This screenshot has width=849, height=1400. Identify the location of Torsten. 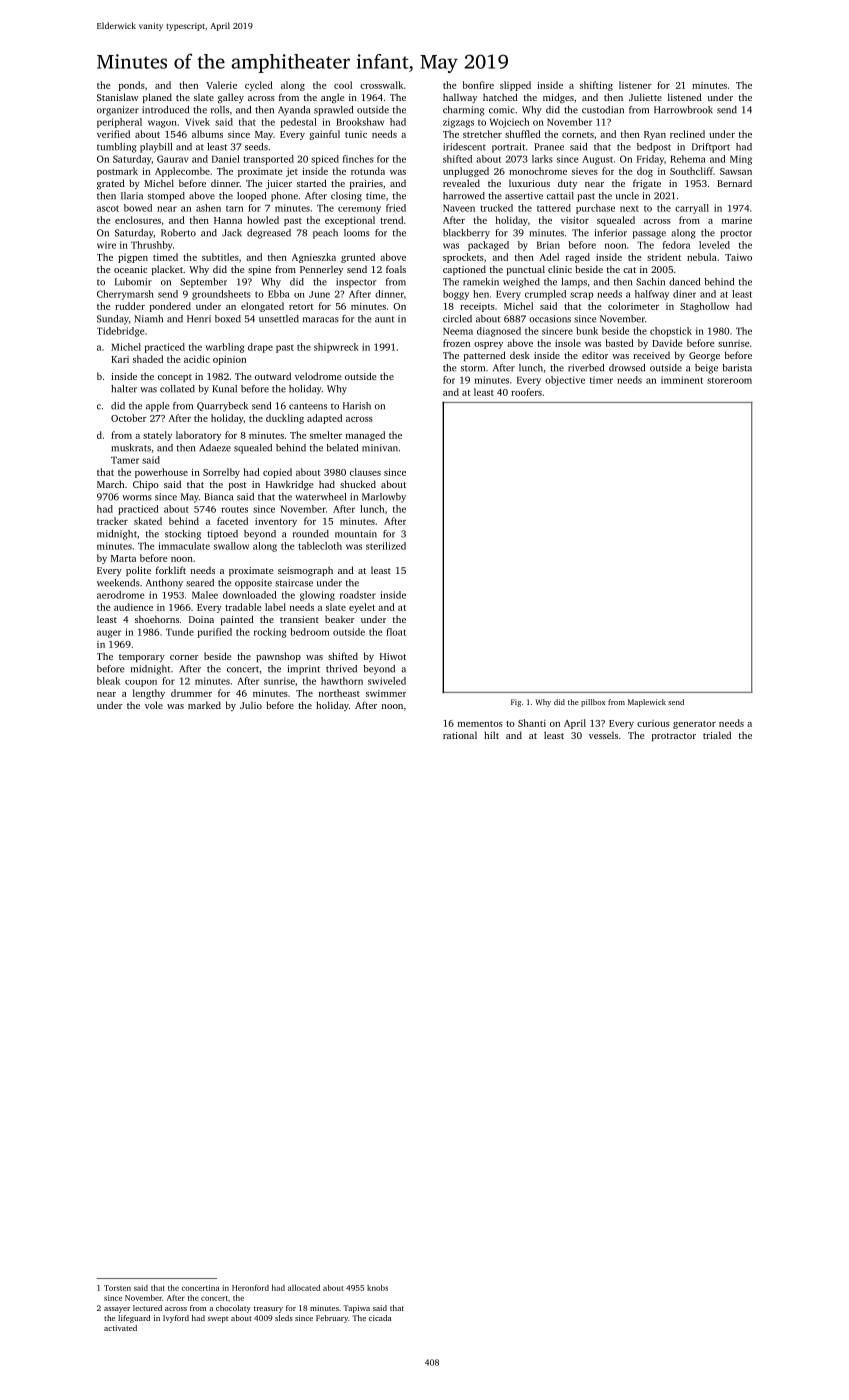
(117, 1288).
